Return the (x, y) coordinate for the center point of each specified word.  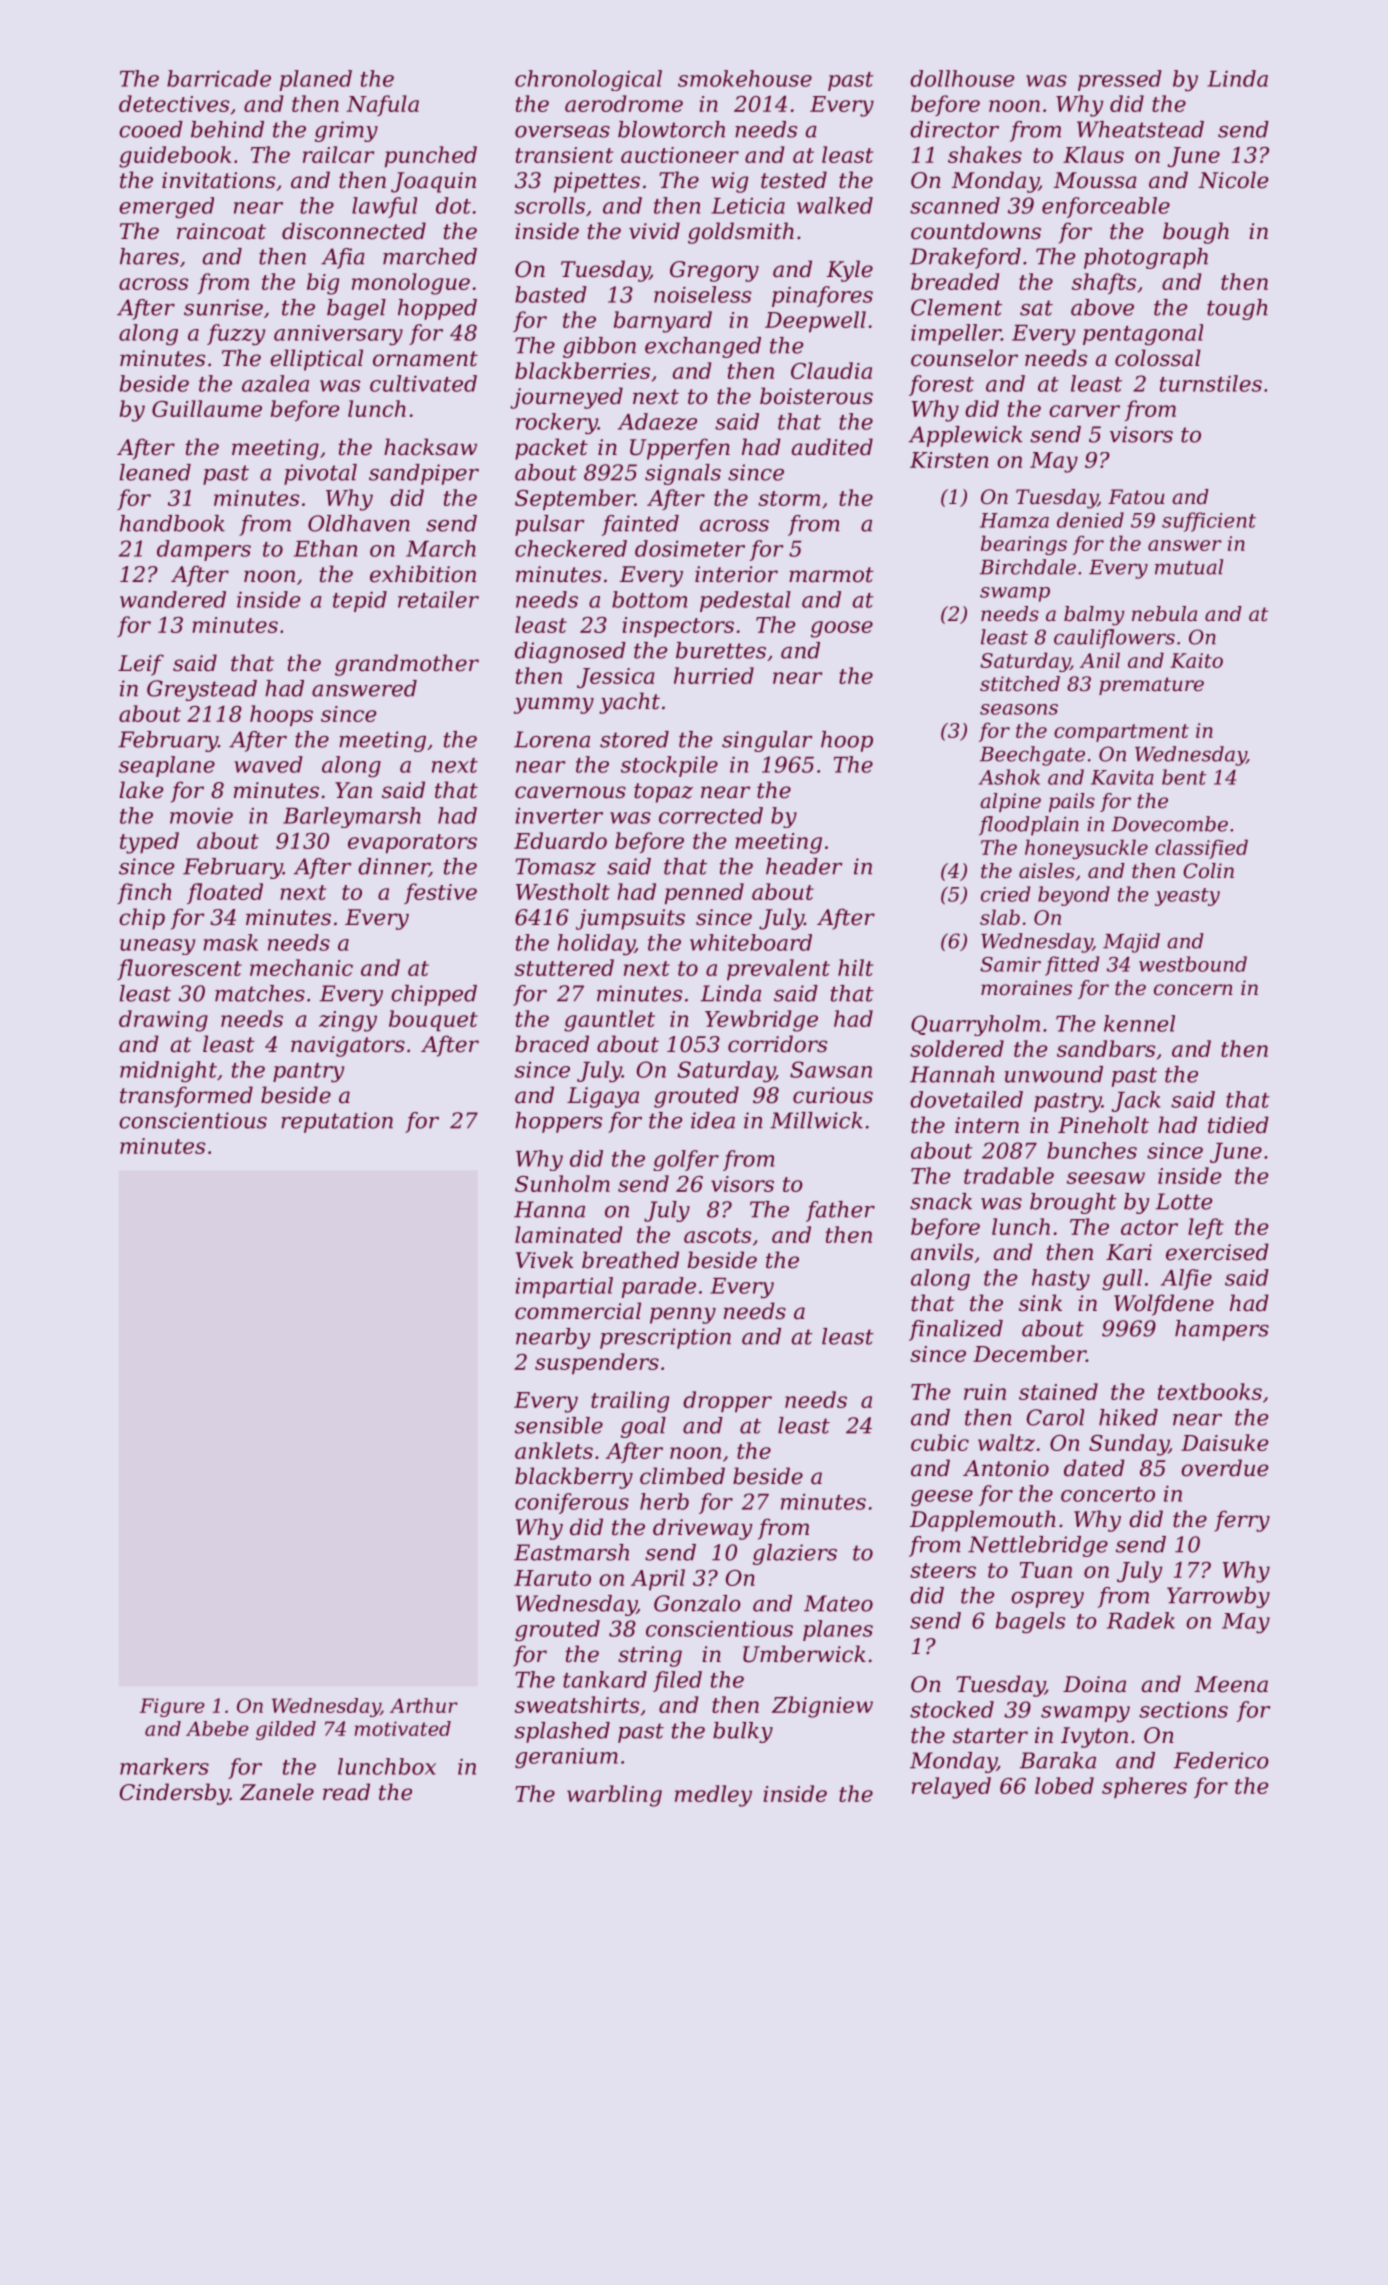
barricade (219, 78)
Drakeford (965, 258)
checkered (571, 548)
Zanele (277, 1792)
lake (141, 790)
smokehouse (745, 78)
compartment (1121, 733)
